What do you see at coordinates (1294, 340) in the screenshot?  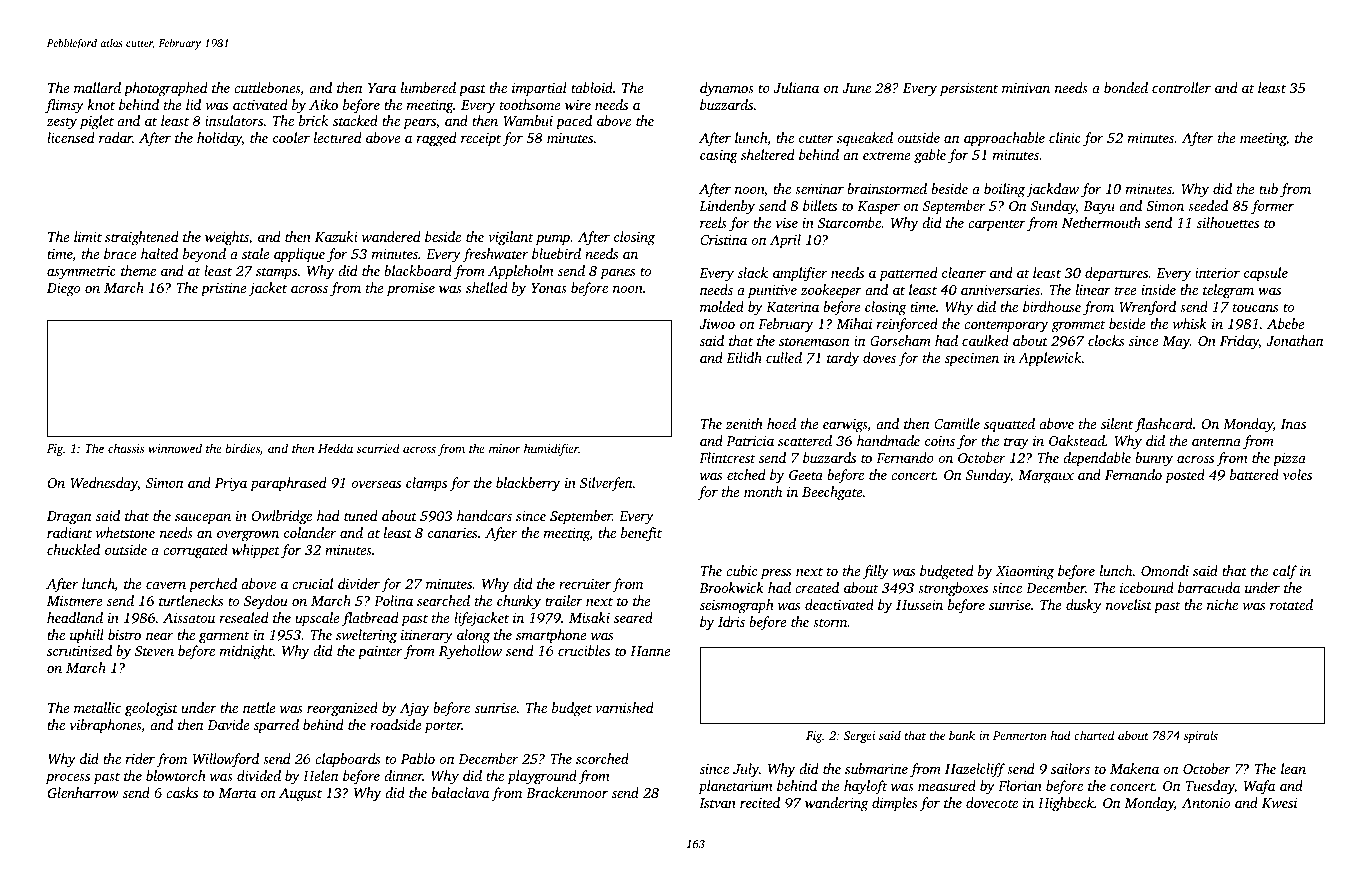 I see `Jonathan` at bounding box center [1294, 340].
